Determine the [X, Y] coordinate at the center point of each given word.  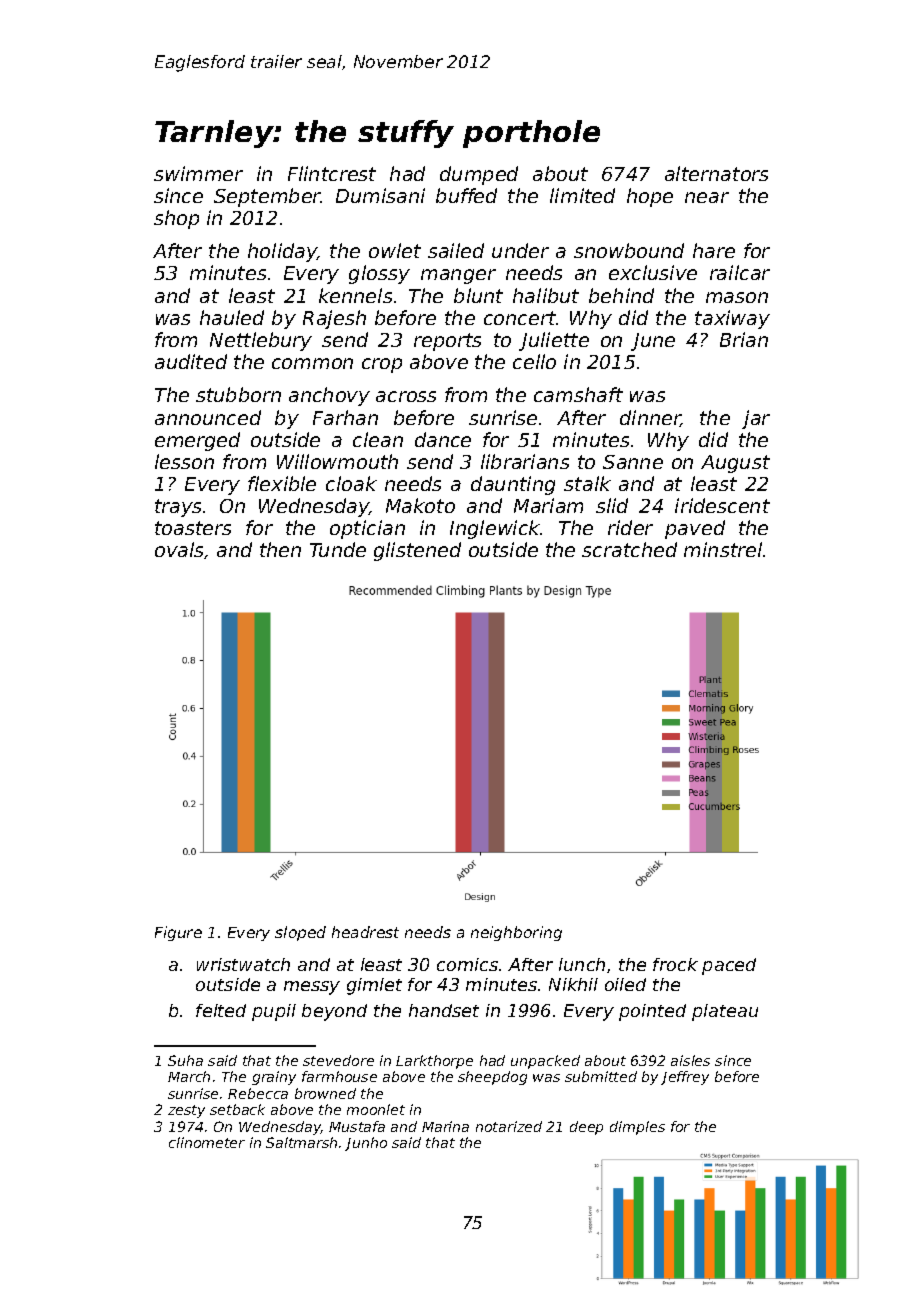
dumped [479, 175]
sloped [300, 933]
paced [729, 966]
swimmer [198, 173]
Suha [185, 1060]
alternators [716, 173]
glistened [417, 551]
